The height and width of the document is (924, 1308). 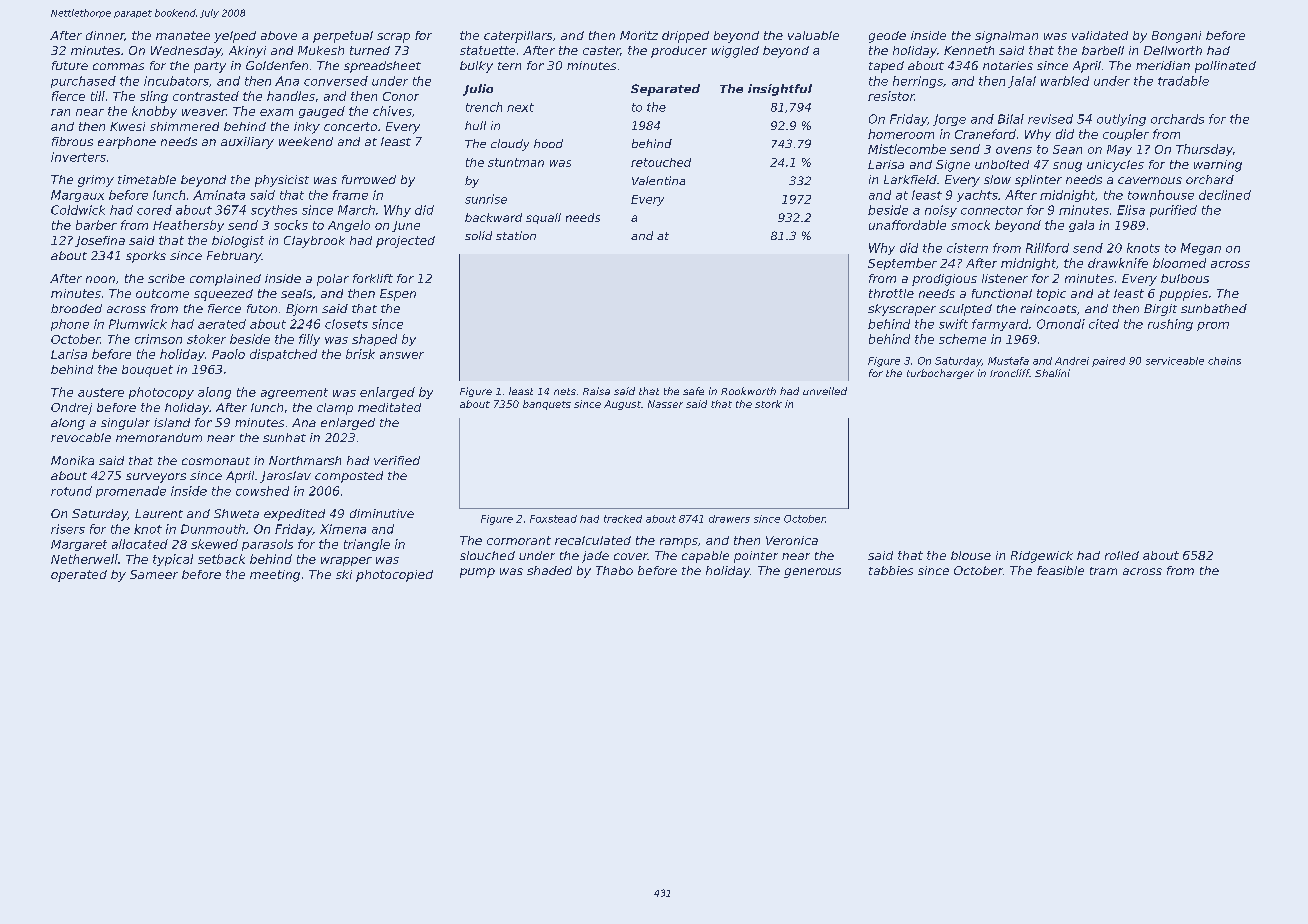 I want to click on stuntman, so click(x=516, y=162).
